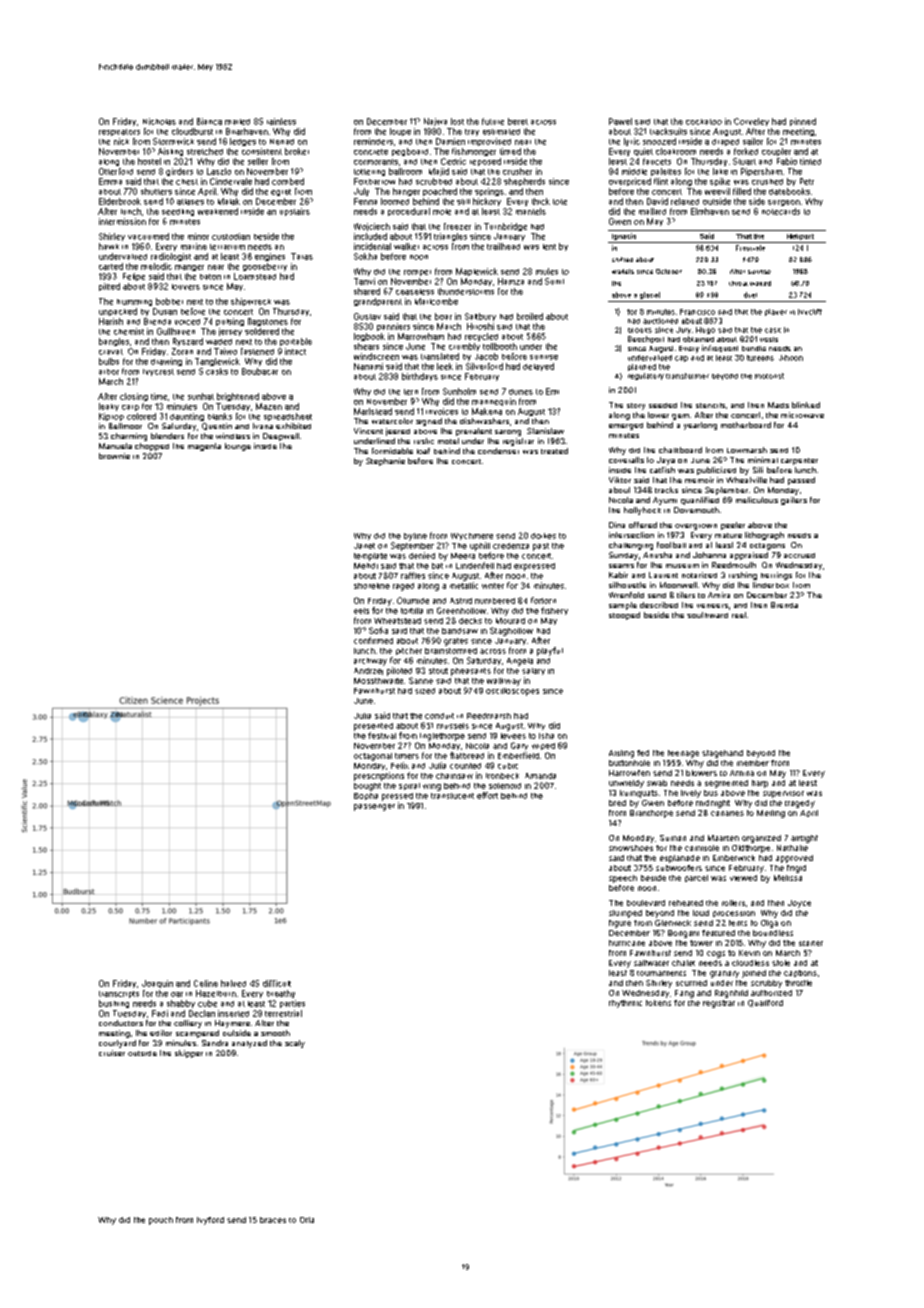 The image size is (924, 1308). What do you see at coordinates (624, 616) in the image?
I see `stooped` at bounding box center [624, 616].
